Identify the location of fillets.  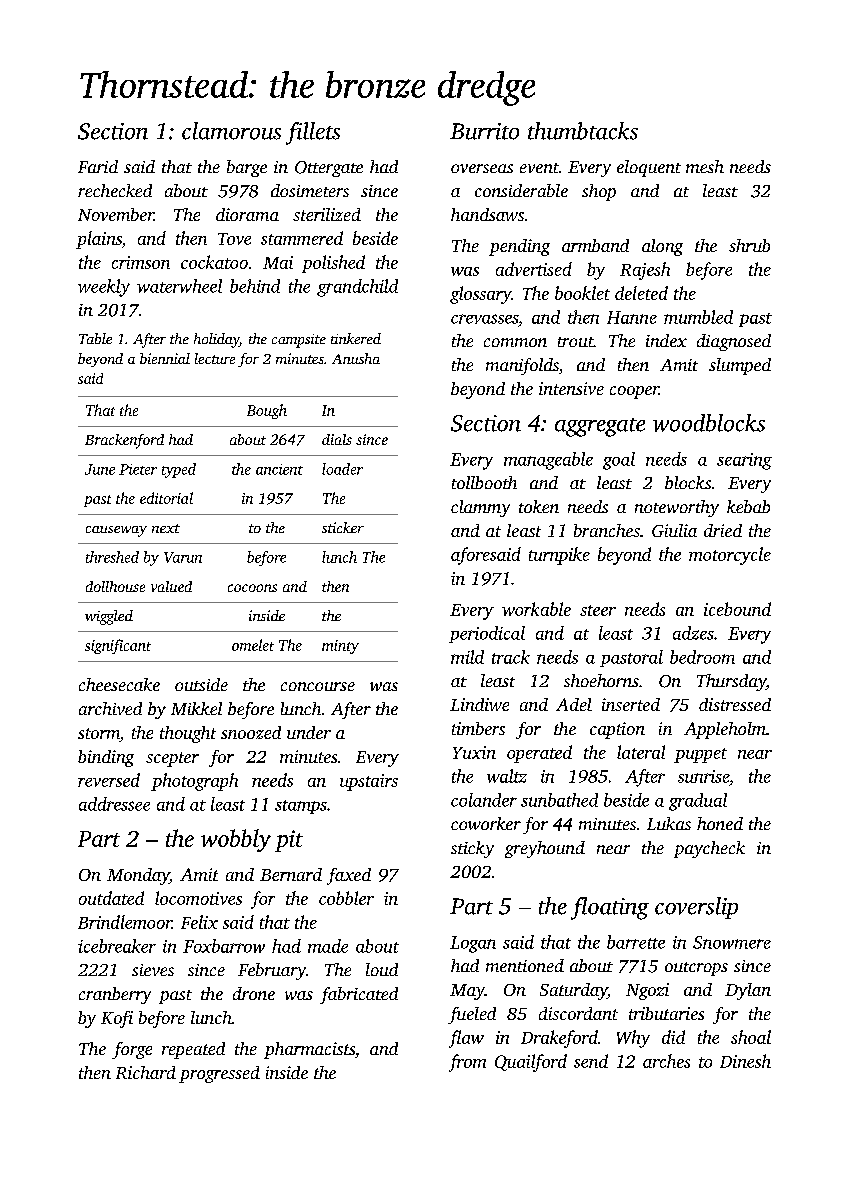
(313, 133).
